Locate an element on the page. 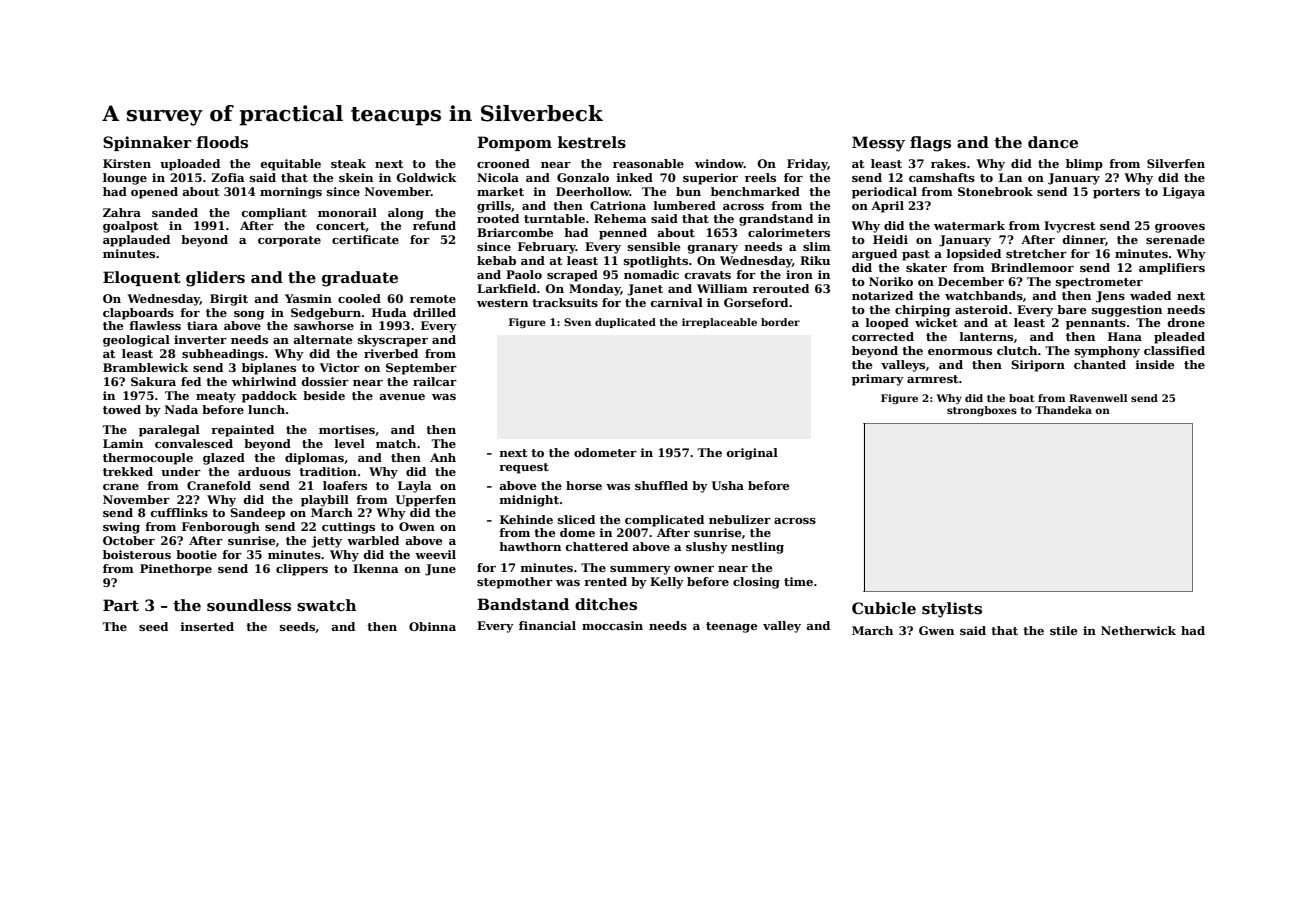 Image resolution: width=1308 pixels, height=924 pixels. enormous is located at coordinates (960, 352).
